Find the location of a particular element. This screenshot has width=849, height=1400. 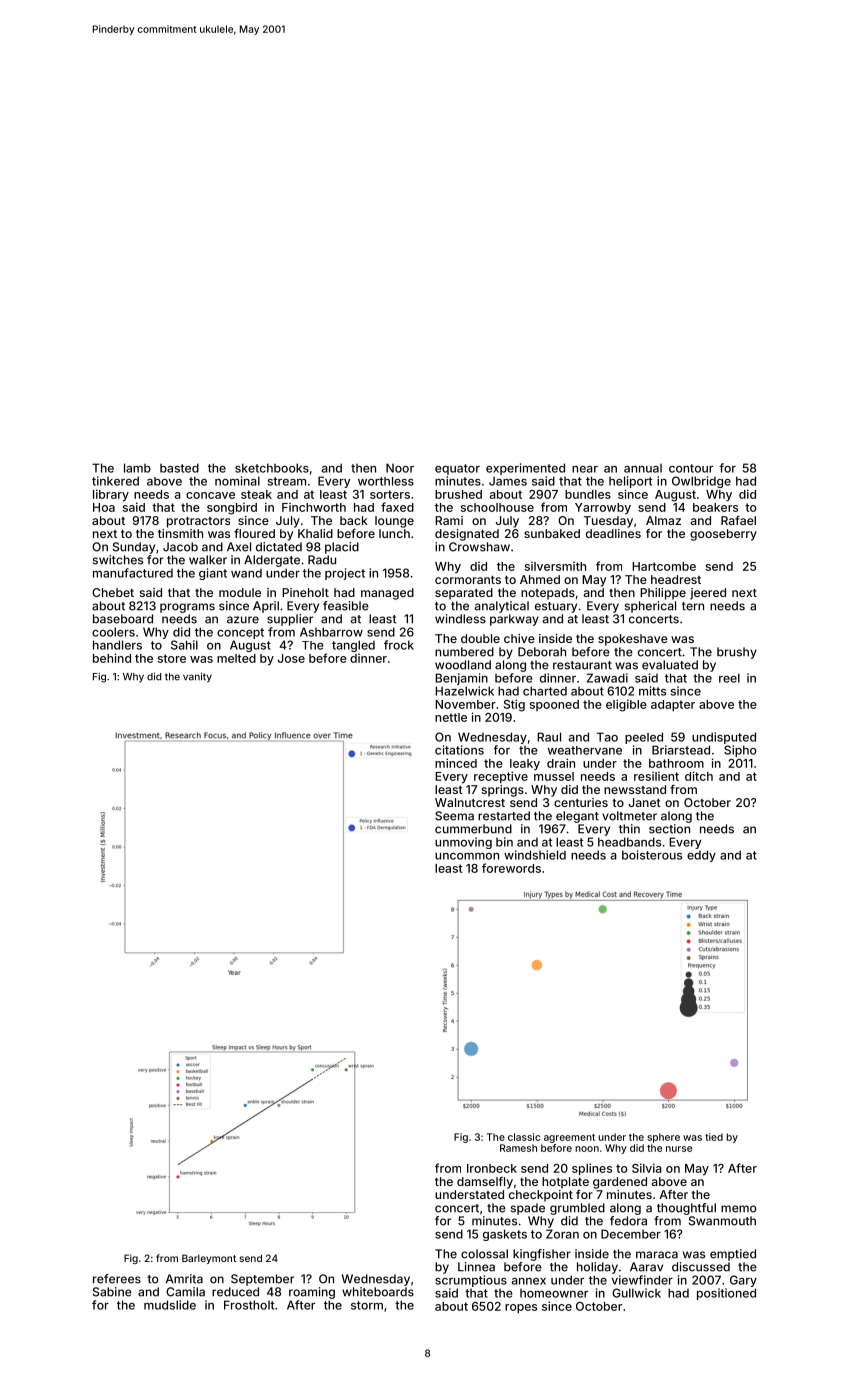

scrumptious is located at coordinates (471, 1281).
